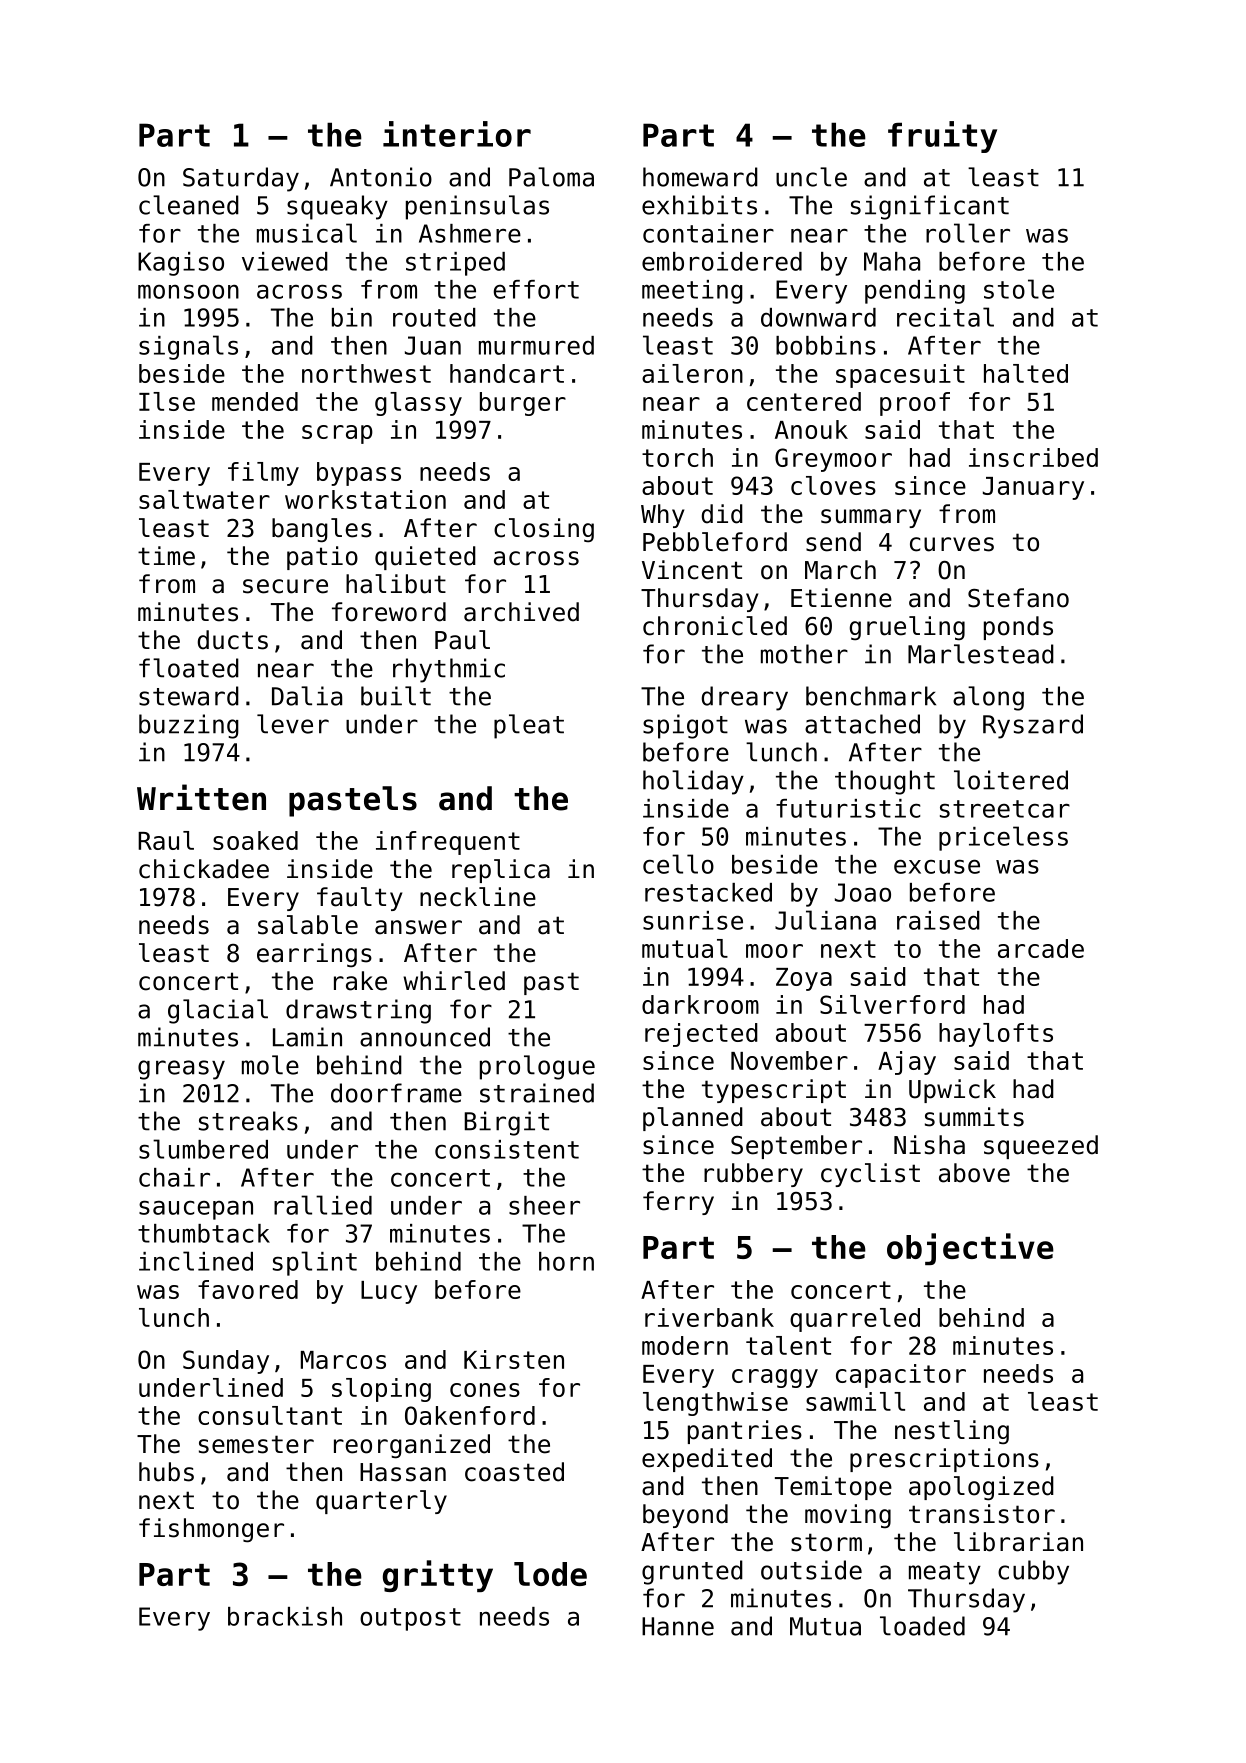 The width and height of the image is (1246, 1763). I want to click on modern, so click(685, 1345).
